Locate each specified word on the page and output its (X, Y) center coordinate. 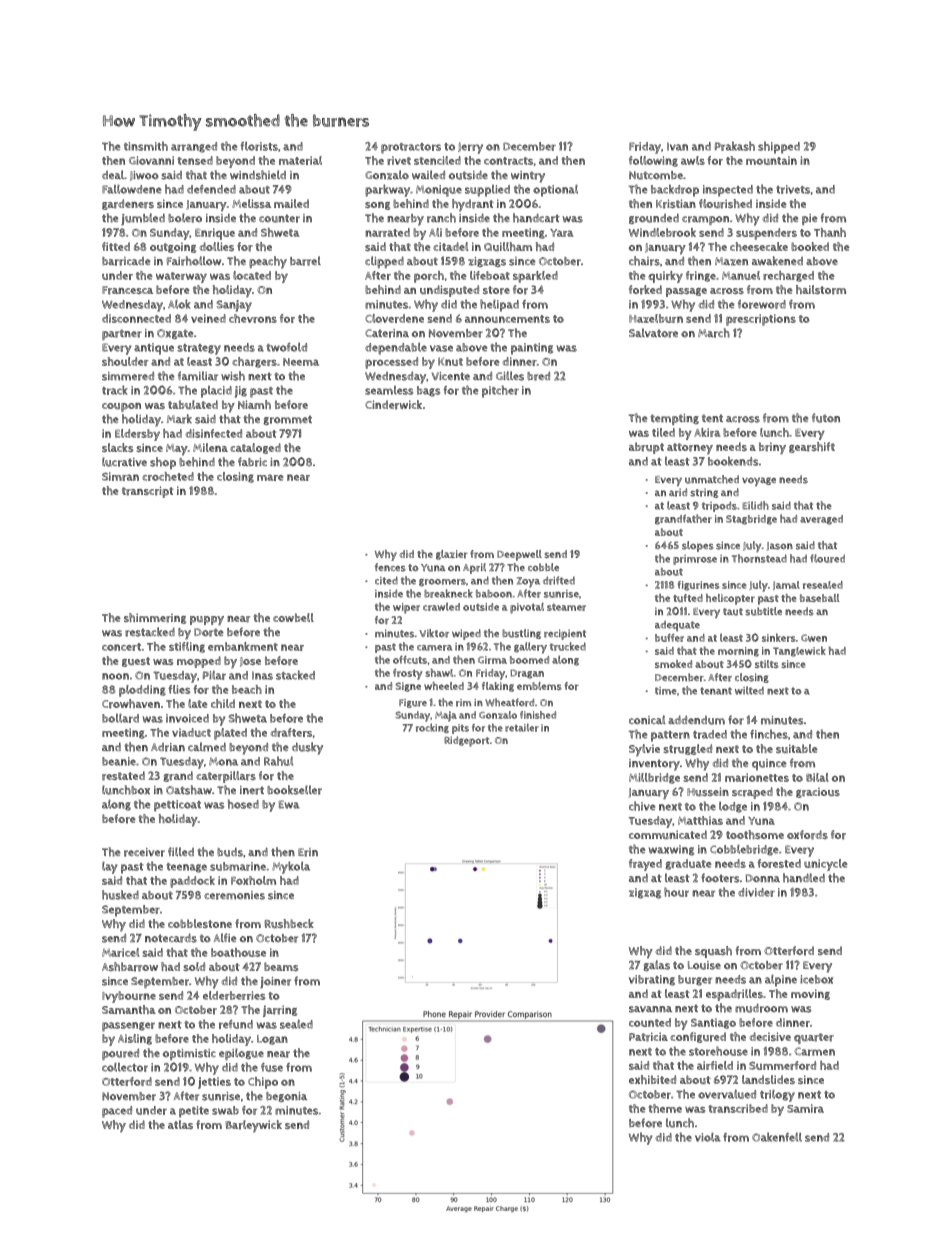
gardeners (128, 204)
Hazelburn (656, 318)
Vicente (451, 376)
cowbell (293, 617)
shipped (779, 147)
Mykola (291, 867)
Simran (120, 476)
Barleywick (253, 1126)
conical (647, 720)
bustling (521, 634)
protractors (411, 148)
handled (804, 878)
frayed (645, 865)
